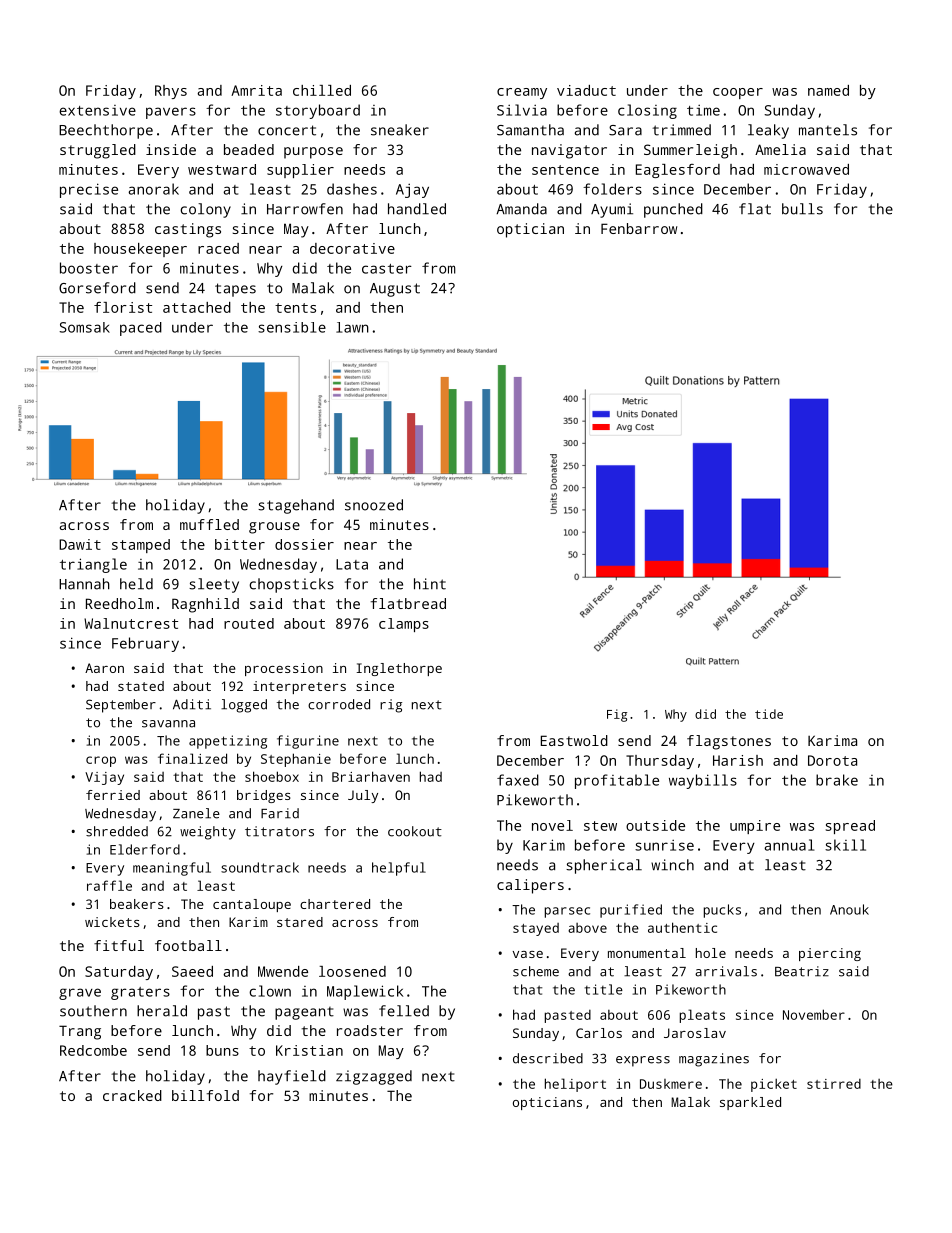 Image resolution: width=952 pixels, height=1233 pixels. I want to click on microwaved, so click(806, 169).
